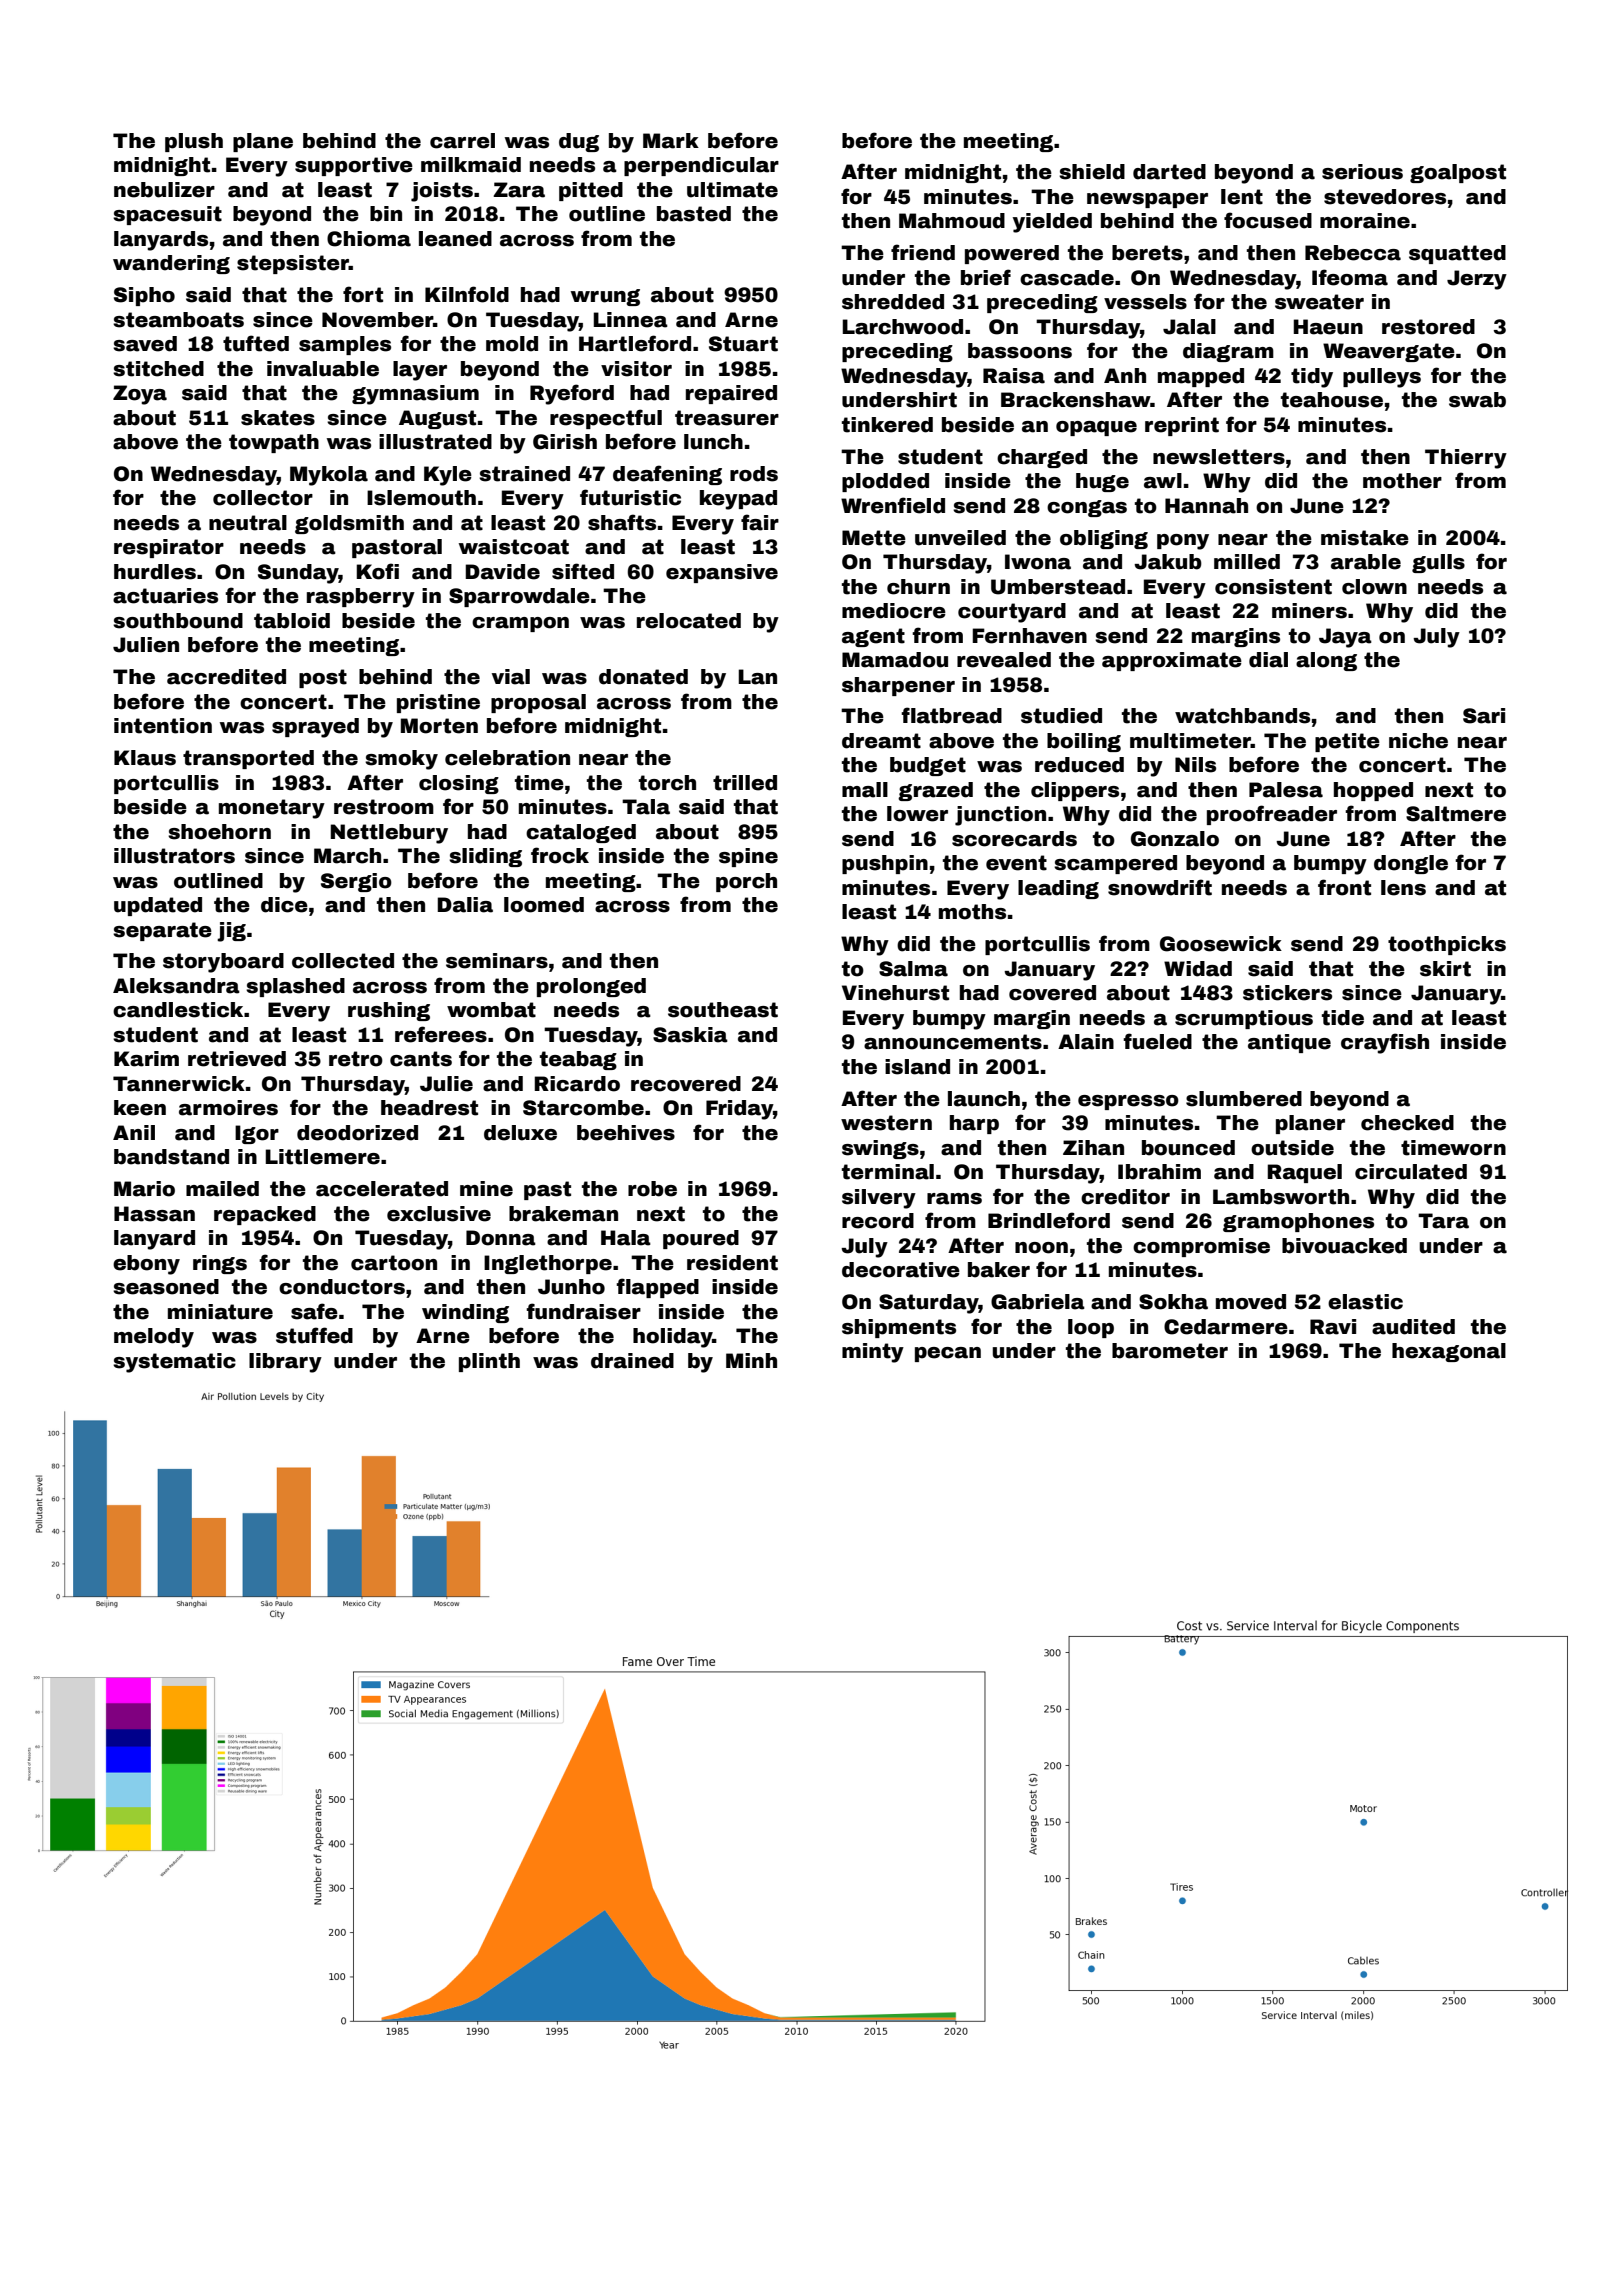  I want to click on gulls, so click(1438, 563).
